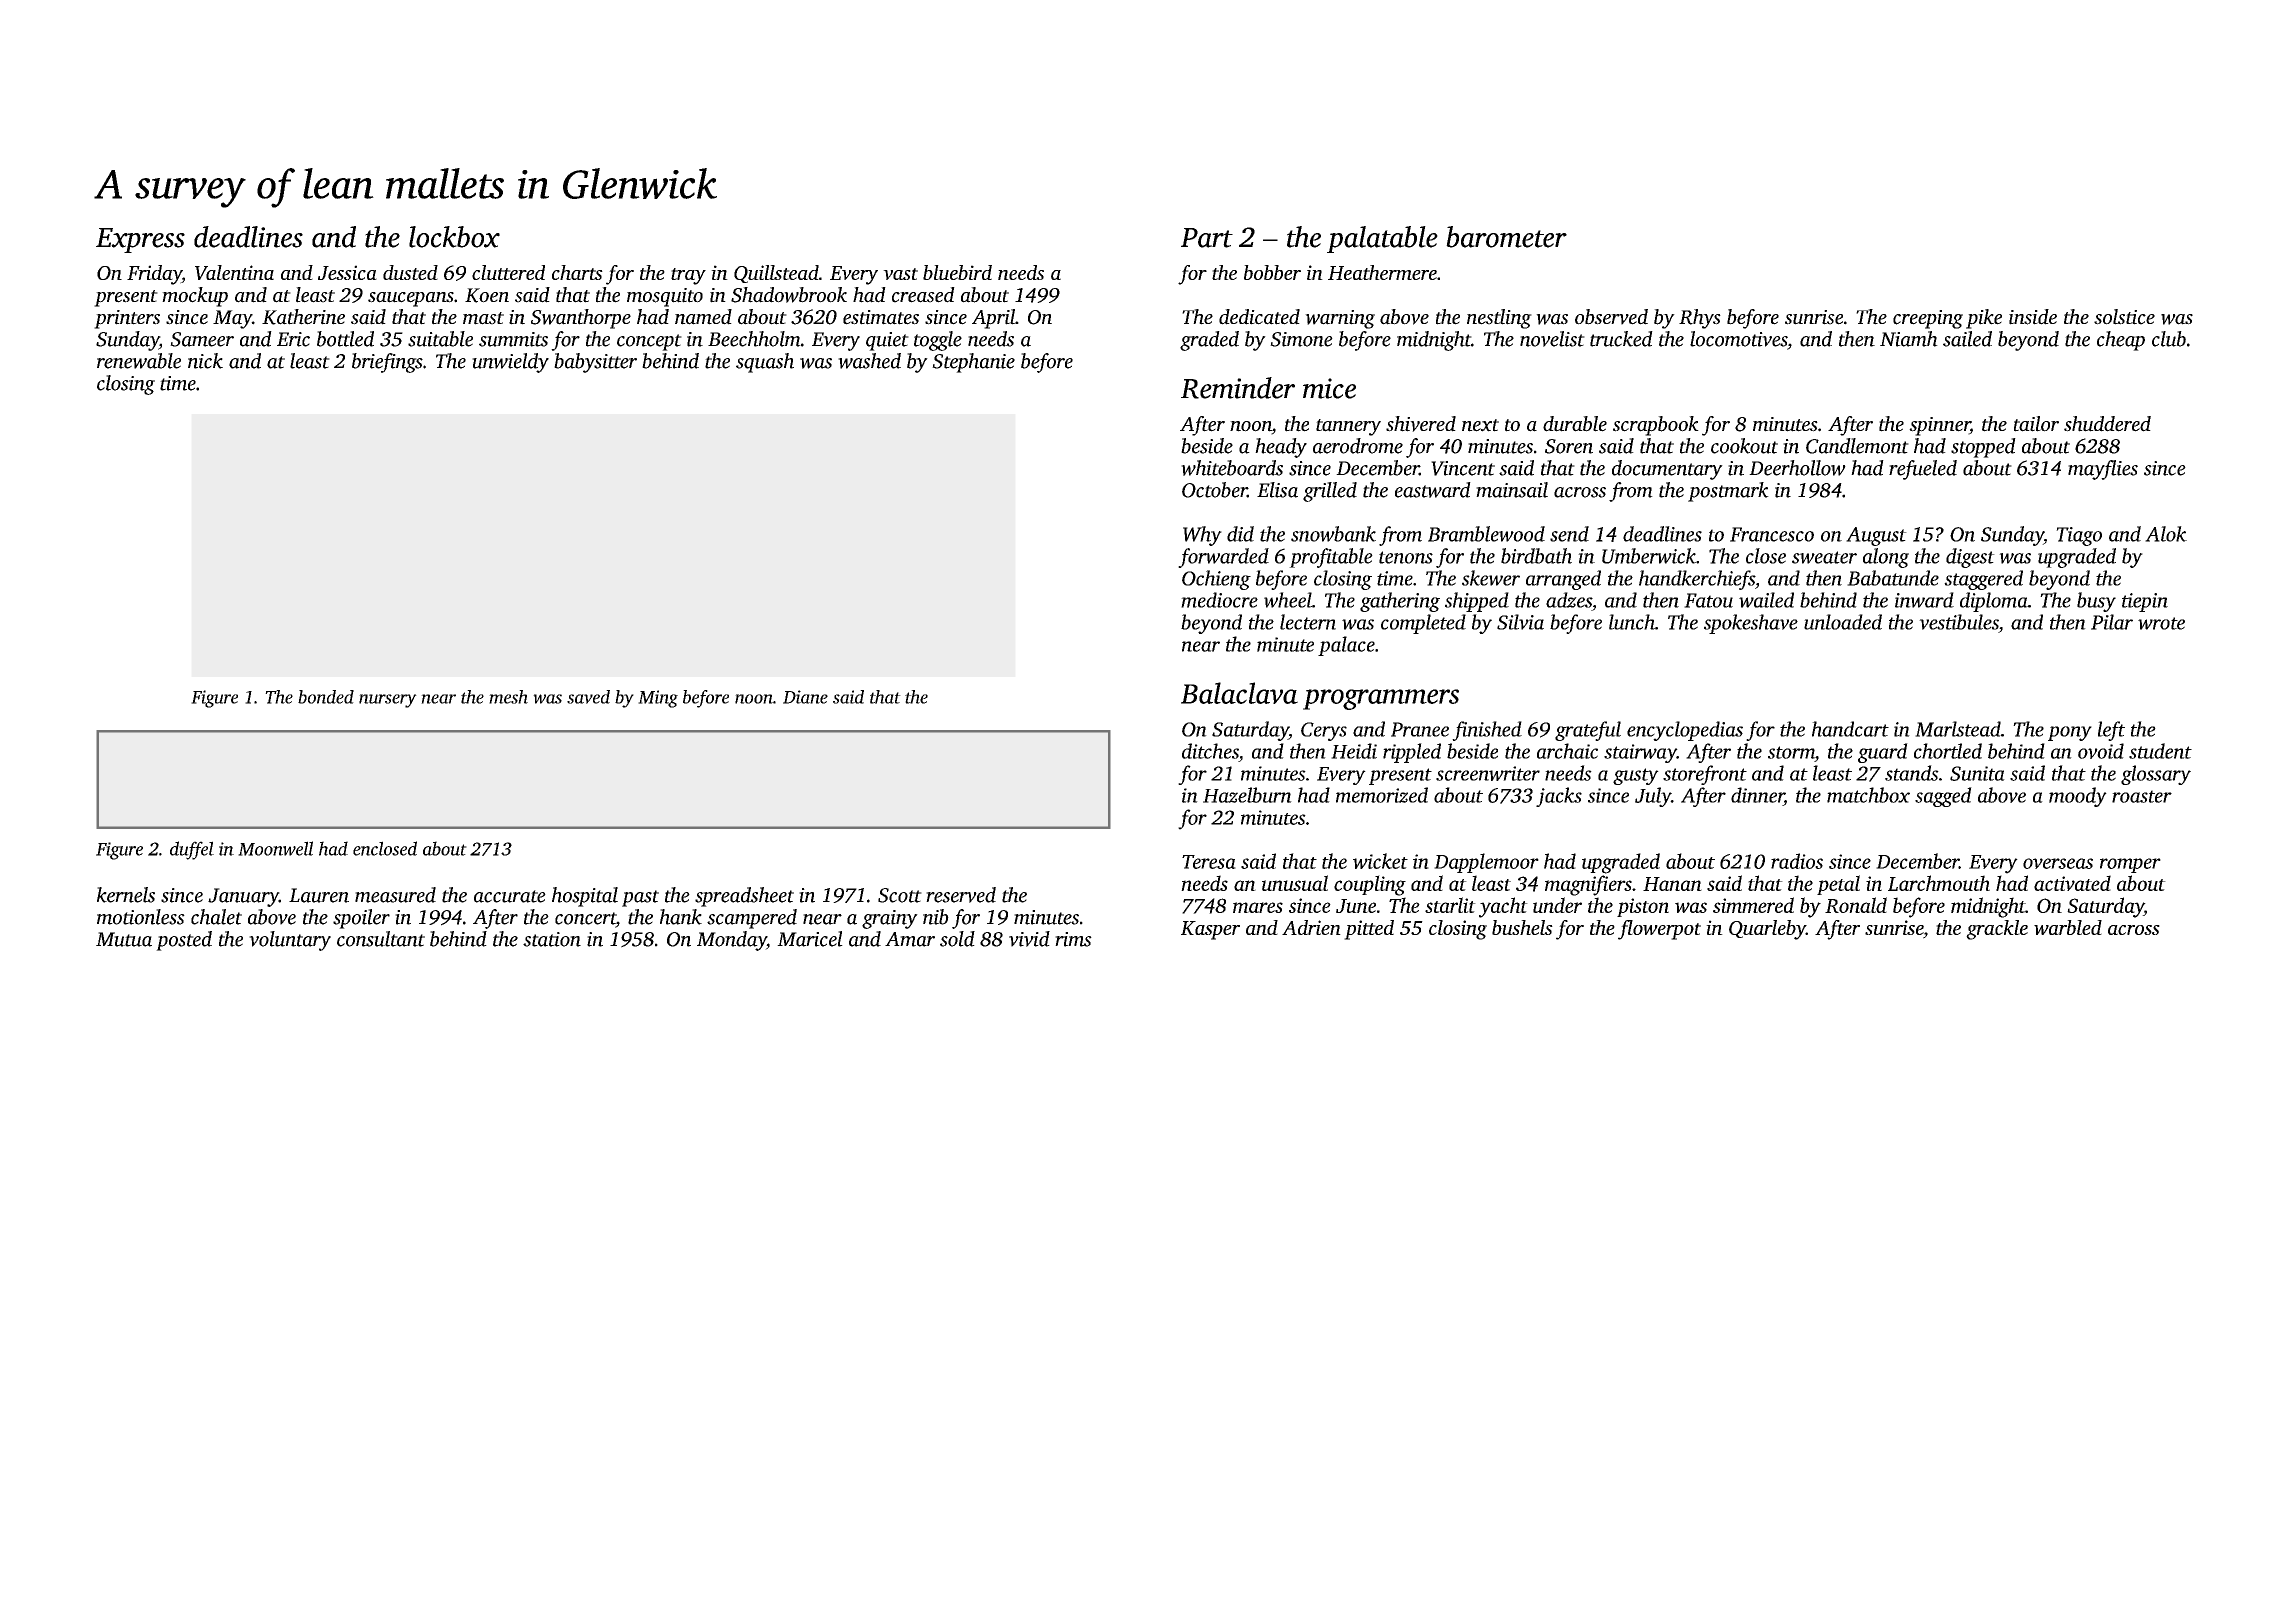  I want to click on barometer, so click(1506, 237).
